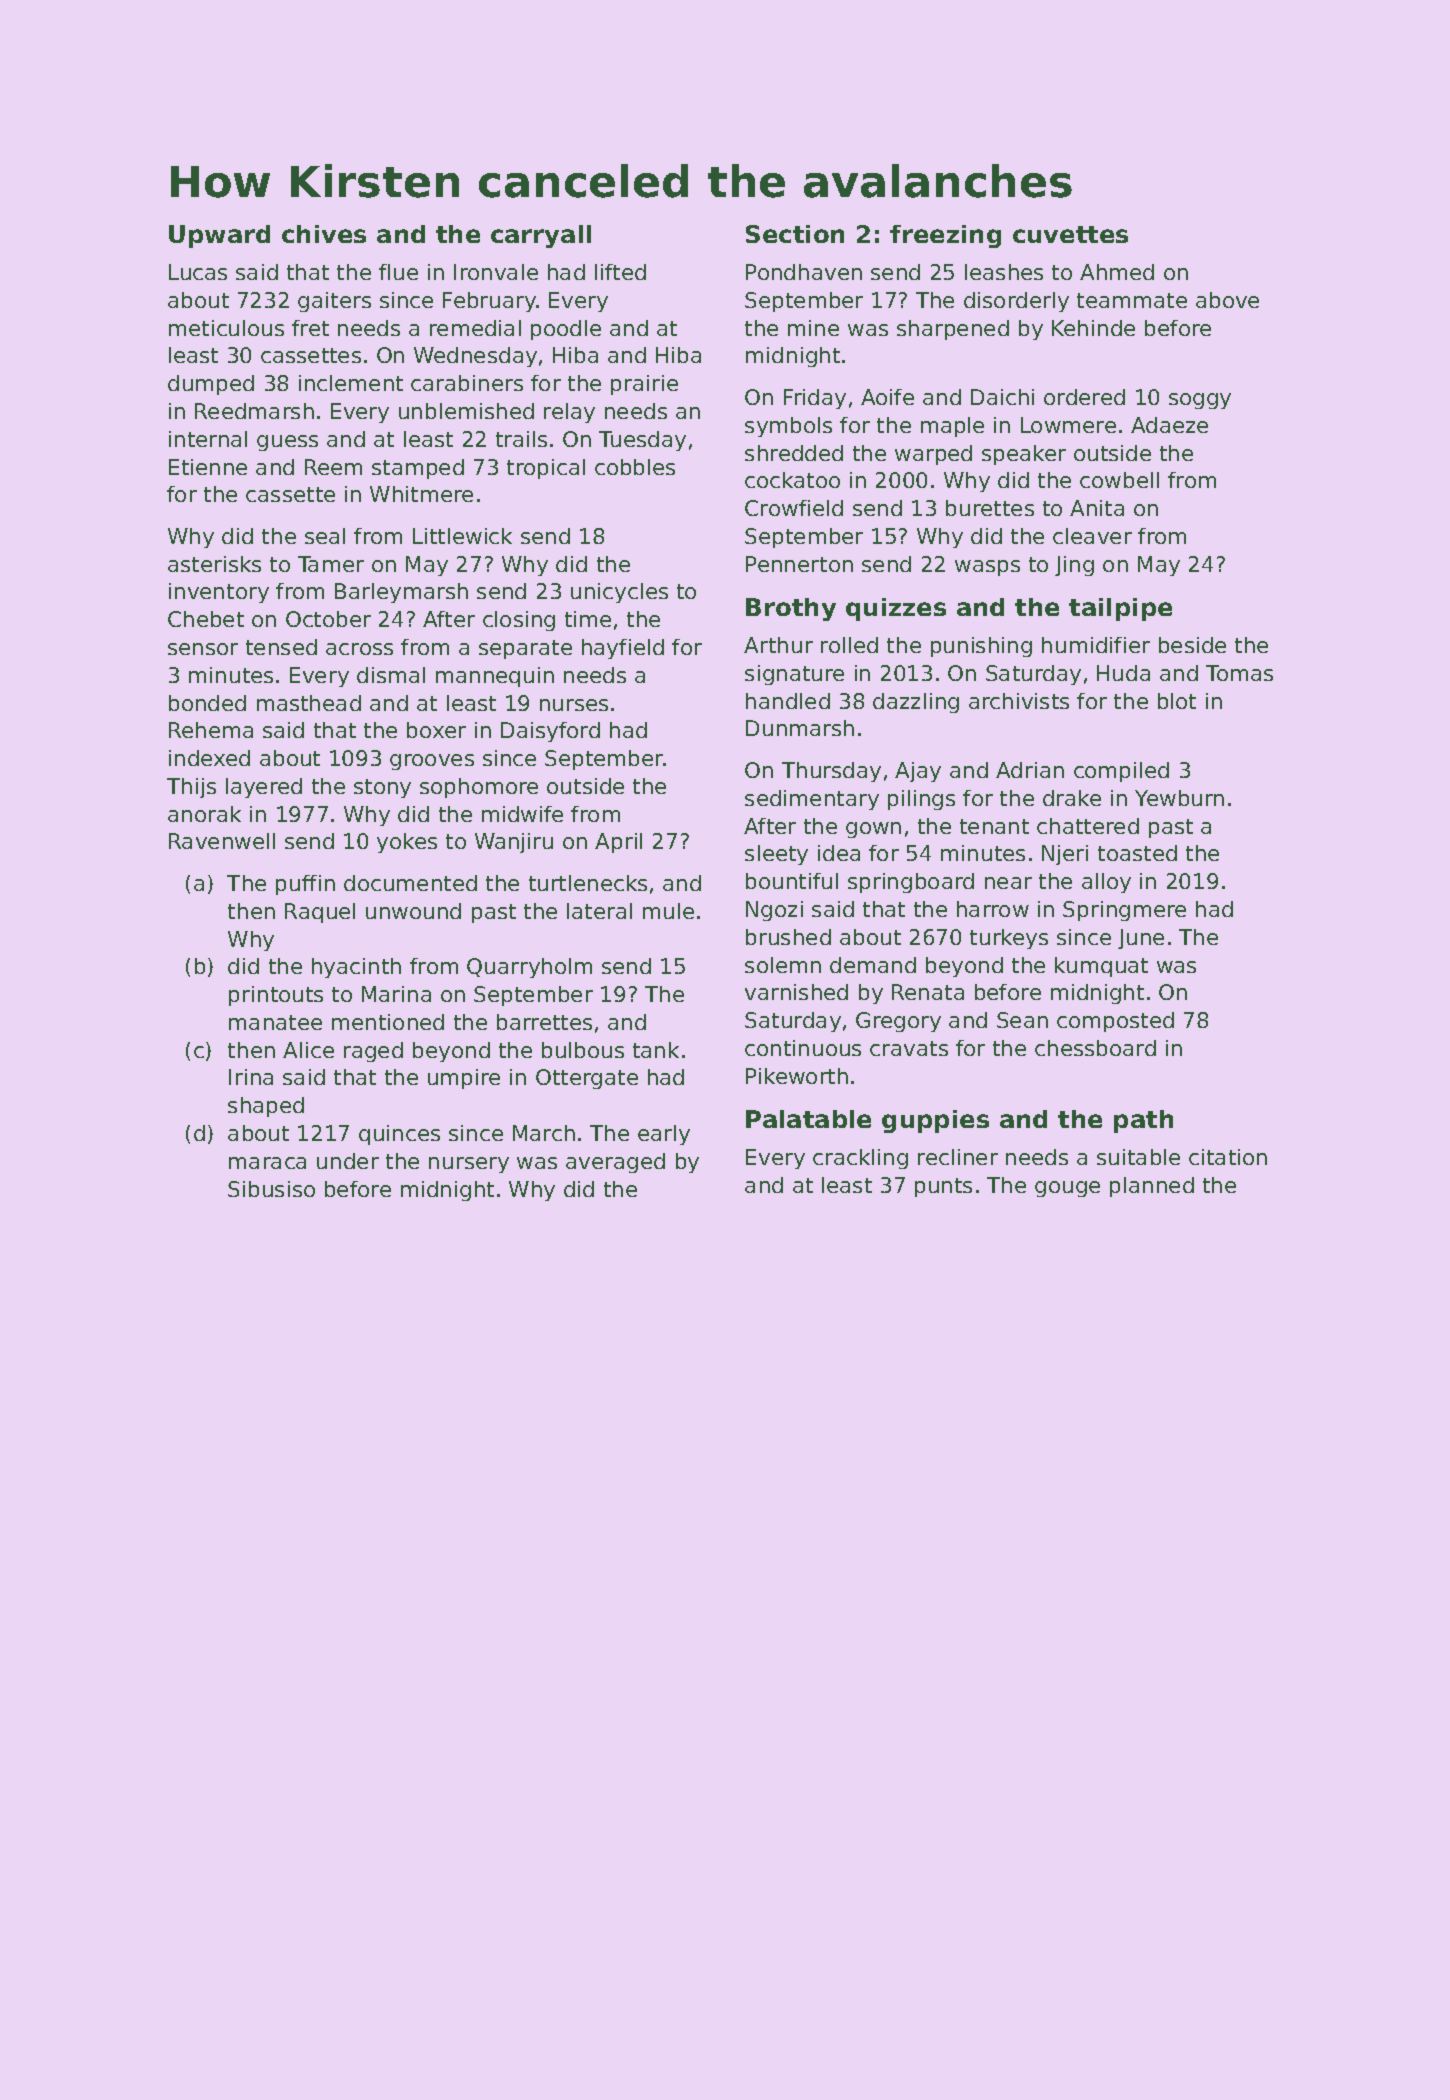 This screenshot has width=1450, height=2100. Describe the element at coordinates (619, 593) in the screenshot. I see `unicycles` at that location.
